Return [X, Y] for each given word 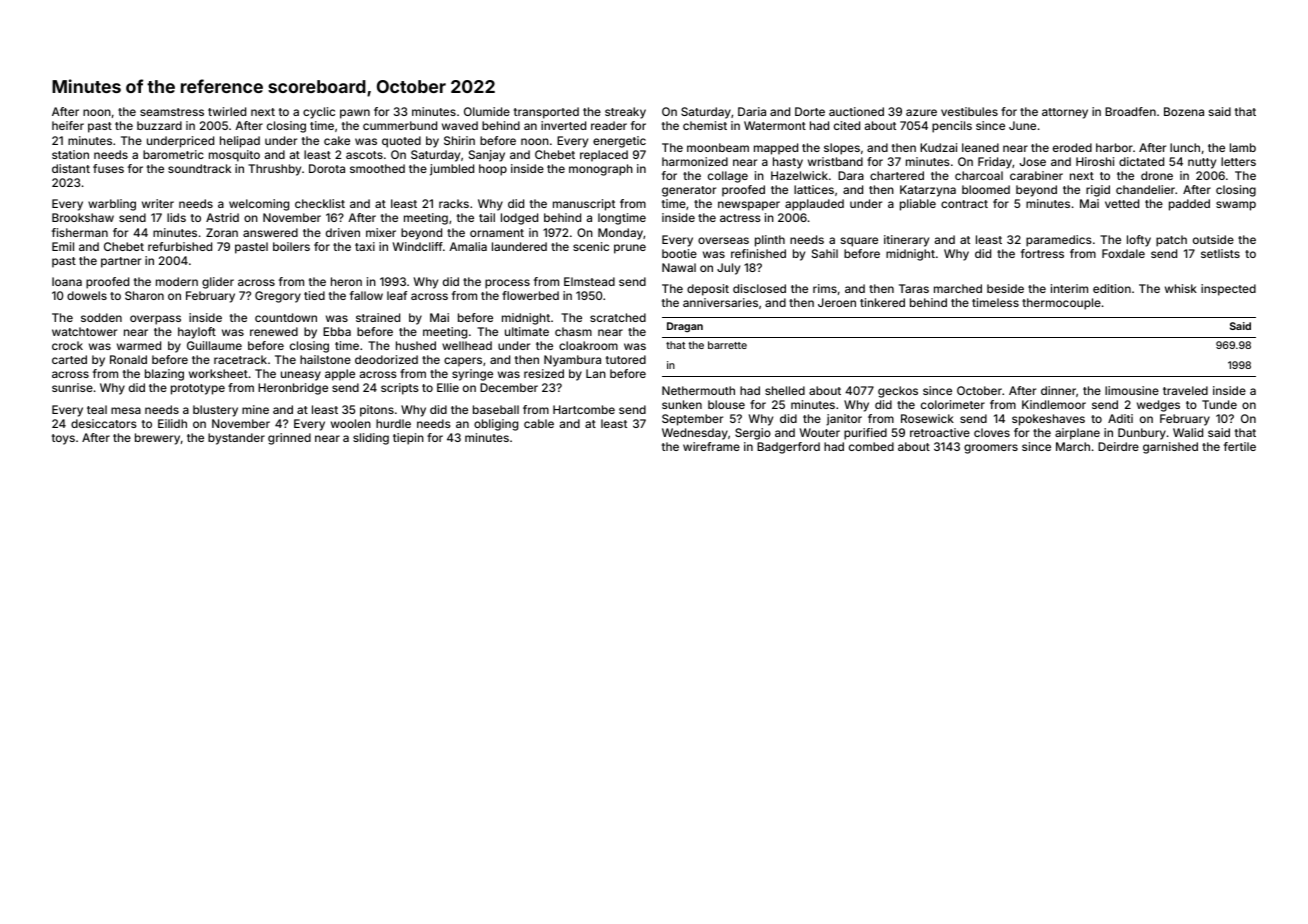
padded [1189, 205]
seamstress [172, 112]
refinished [758, 253]
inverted [563, 125]
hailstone [325, 359]
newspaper [749, 206]
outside [1213, 239]
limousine [1132, 390]
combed [871, 446]
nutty [1202, 163]
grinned [289, 439]
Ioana [67, 281]
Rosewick [927, 418]
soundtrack [199, 168]
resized [544, 373]
